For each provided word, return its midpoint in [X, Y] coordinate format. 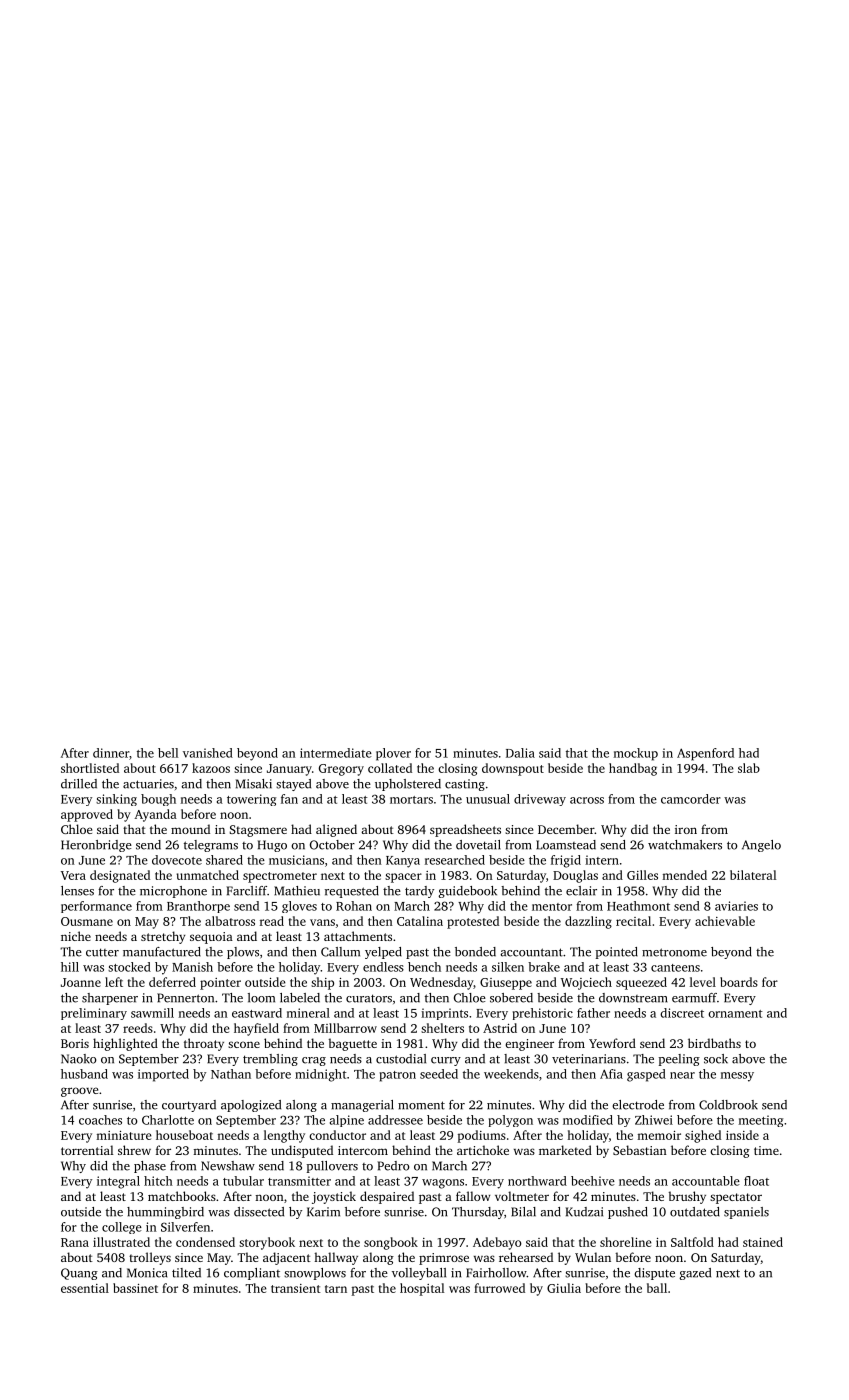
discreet [682, 1013]
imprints [444, 1014]
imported [163, 1075]
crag [314, 1061]
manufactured [162, 952]
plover [393, 754]
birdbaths [714, 1043]
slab [749, 768]
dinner [111, 753]
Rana [75, 1242]
